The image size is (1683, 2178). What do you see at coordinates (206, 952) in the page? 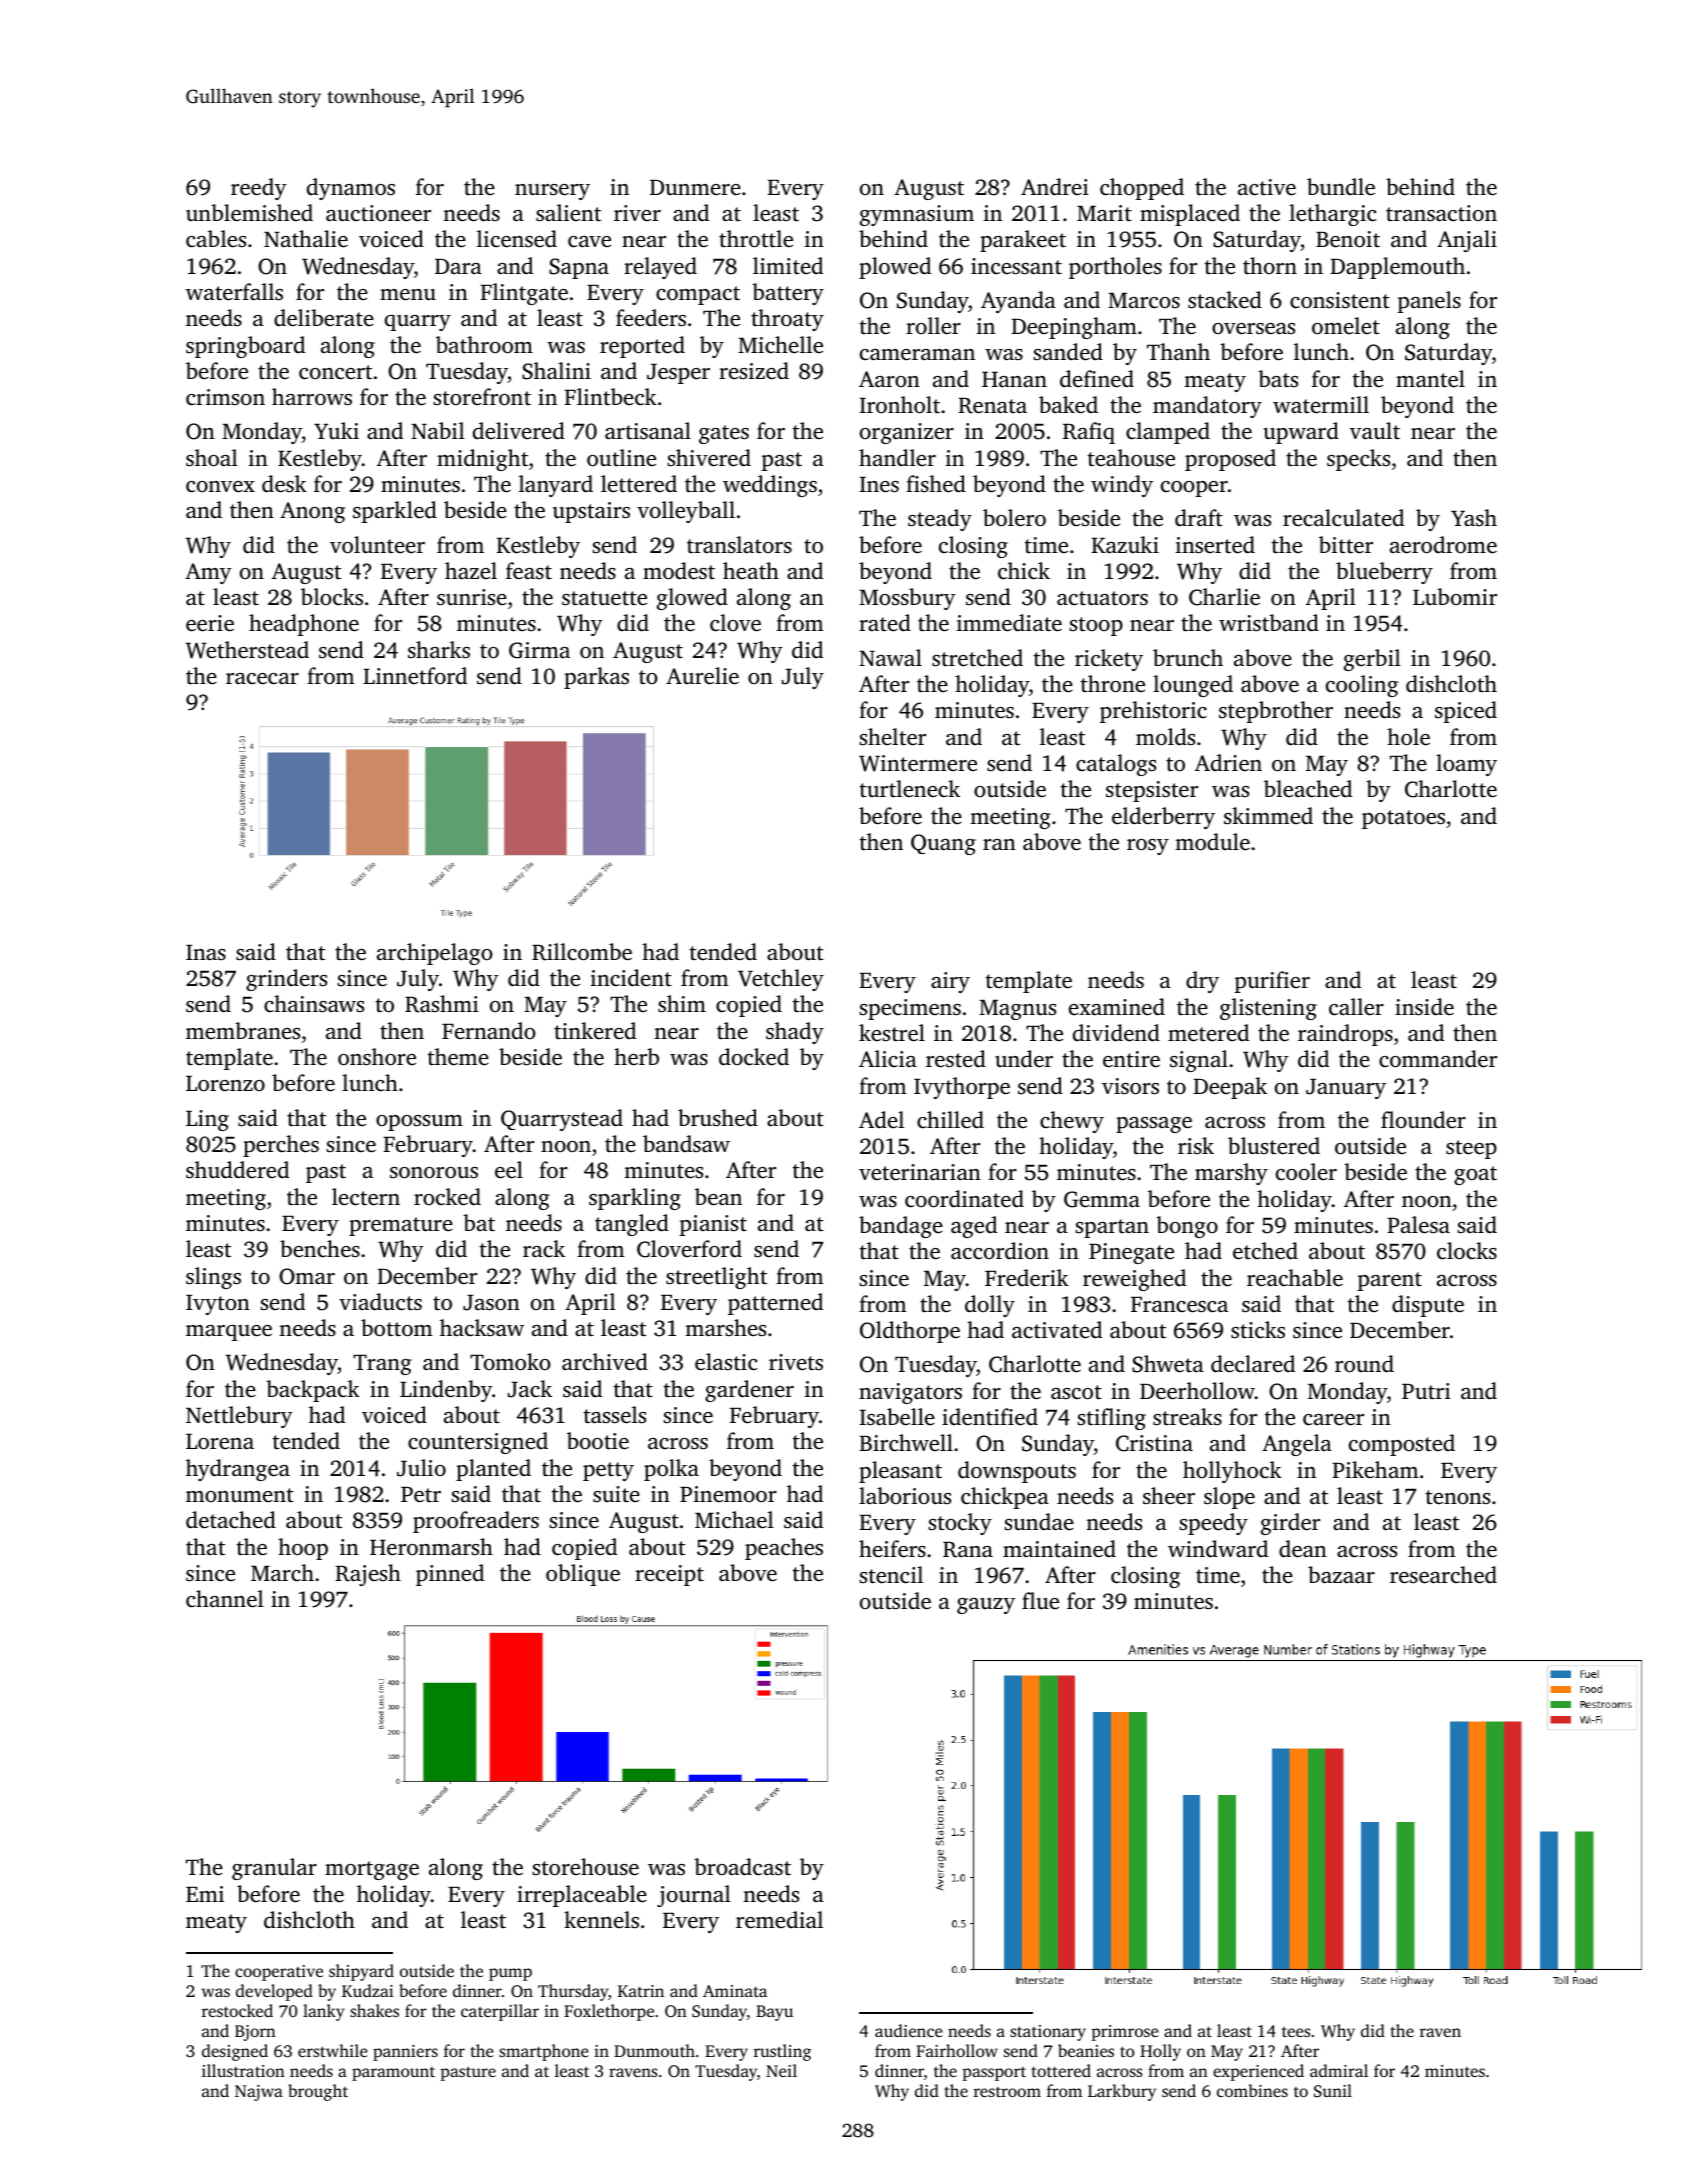
I see `Inas` at bounding box center [206, 952].
